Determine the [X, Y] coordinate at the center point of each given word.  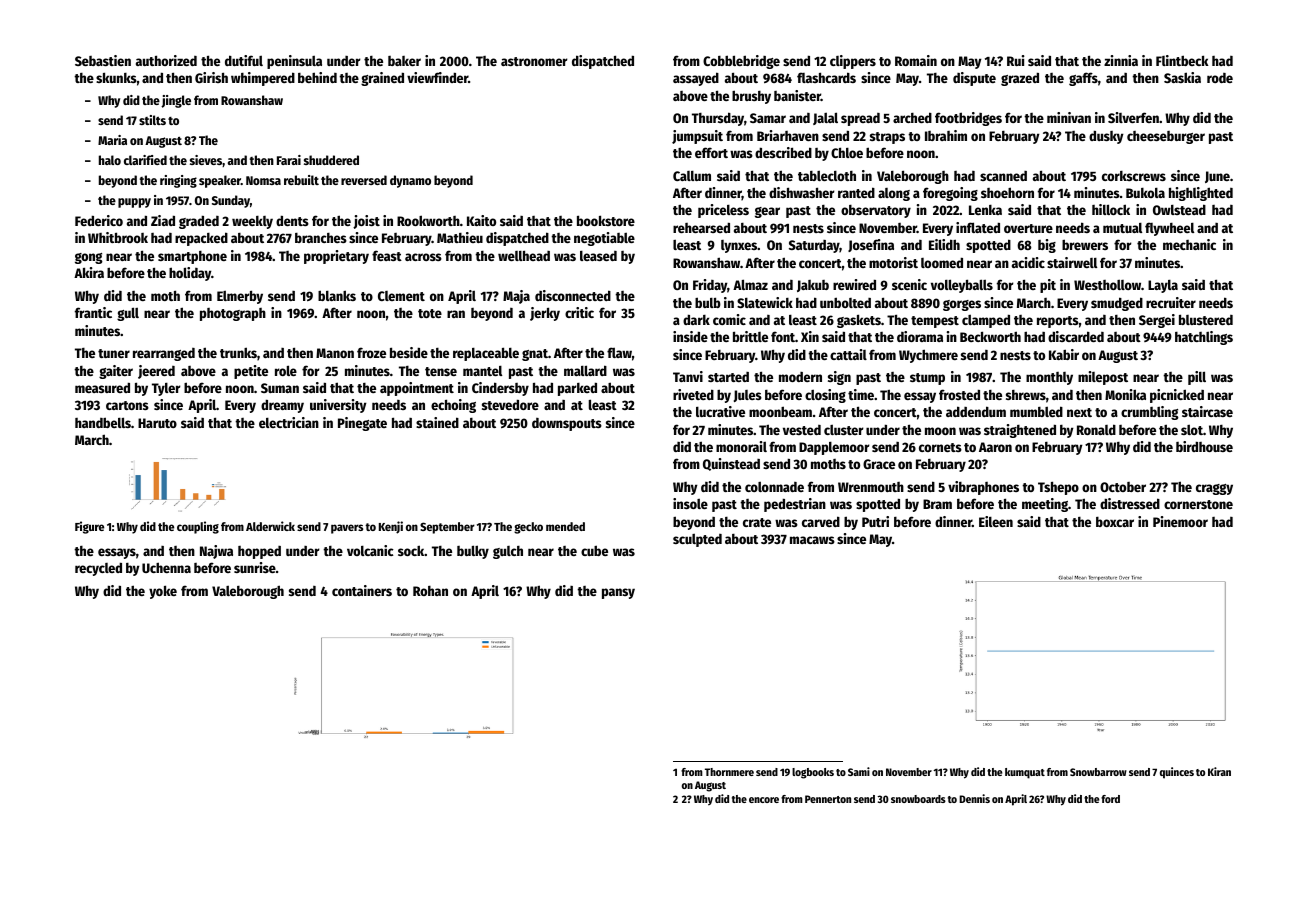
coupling [198, 527]
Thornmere [729, 772]
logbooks [813, 773]
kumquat [1025, 773]
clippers [853, 62]
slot [1192, 429]
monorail [741, 446]
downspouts [567, 424]
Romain [916, 60]
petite [251, 372]
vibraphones [983, 488]
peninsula [294, 62]
